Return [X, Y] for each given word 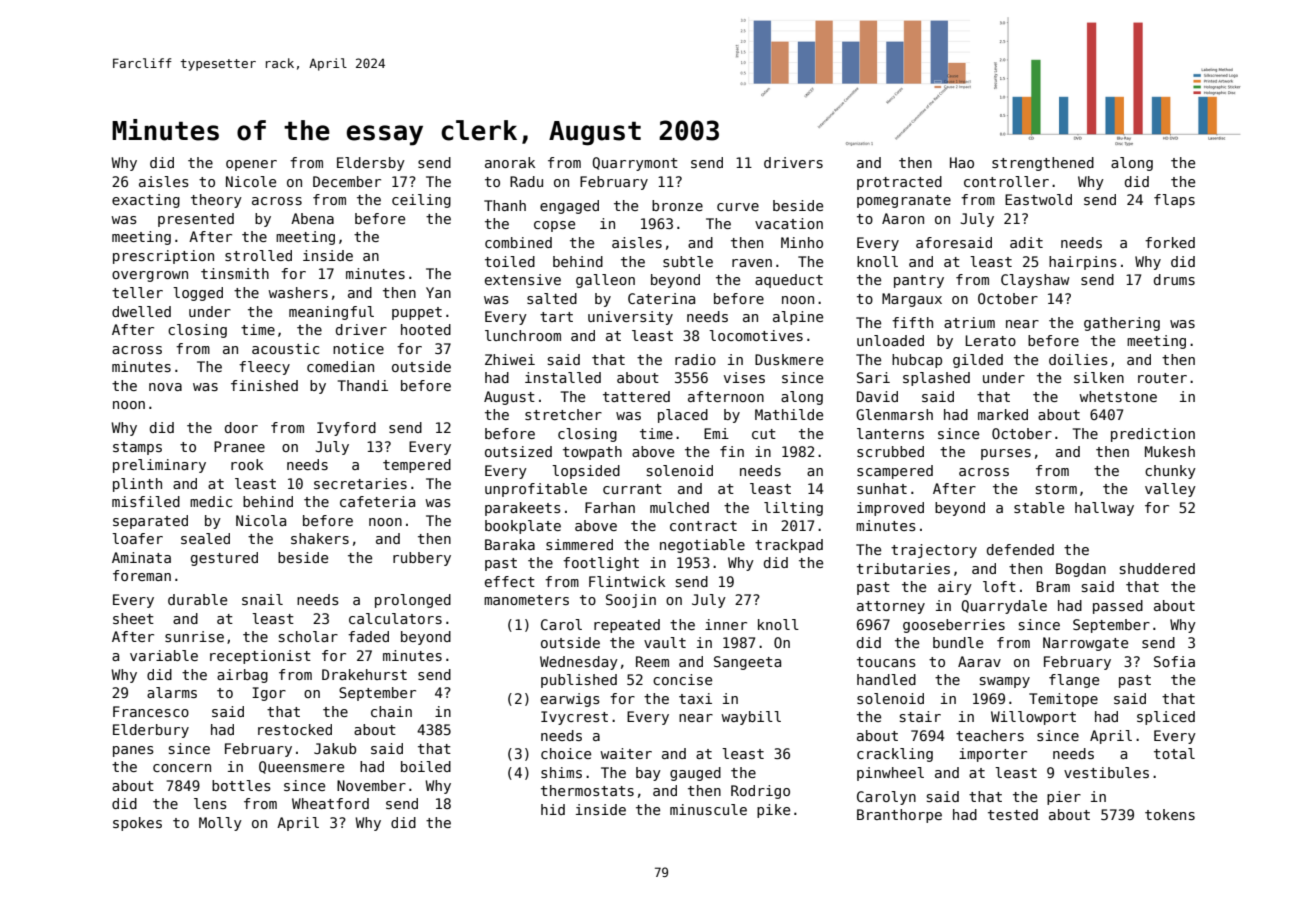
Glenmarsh [894, 414]
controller [1006, 181]
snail [262, 599]
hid [553, 809]
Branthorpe [899, 816]
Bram [1053, 586]
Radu [526, 181]
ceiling [421, 201]
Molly [220, 824]
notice [358, 348]
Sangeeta [747, 663]
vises [744, 377]
